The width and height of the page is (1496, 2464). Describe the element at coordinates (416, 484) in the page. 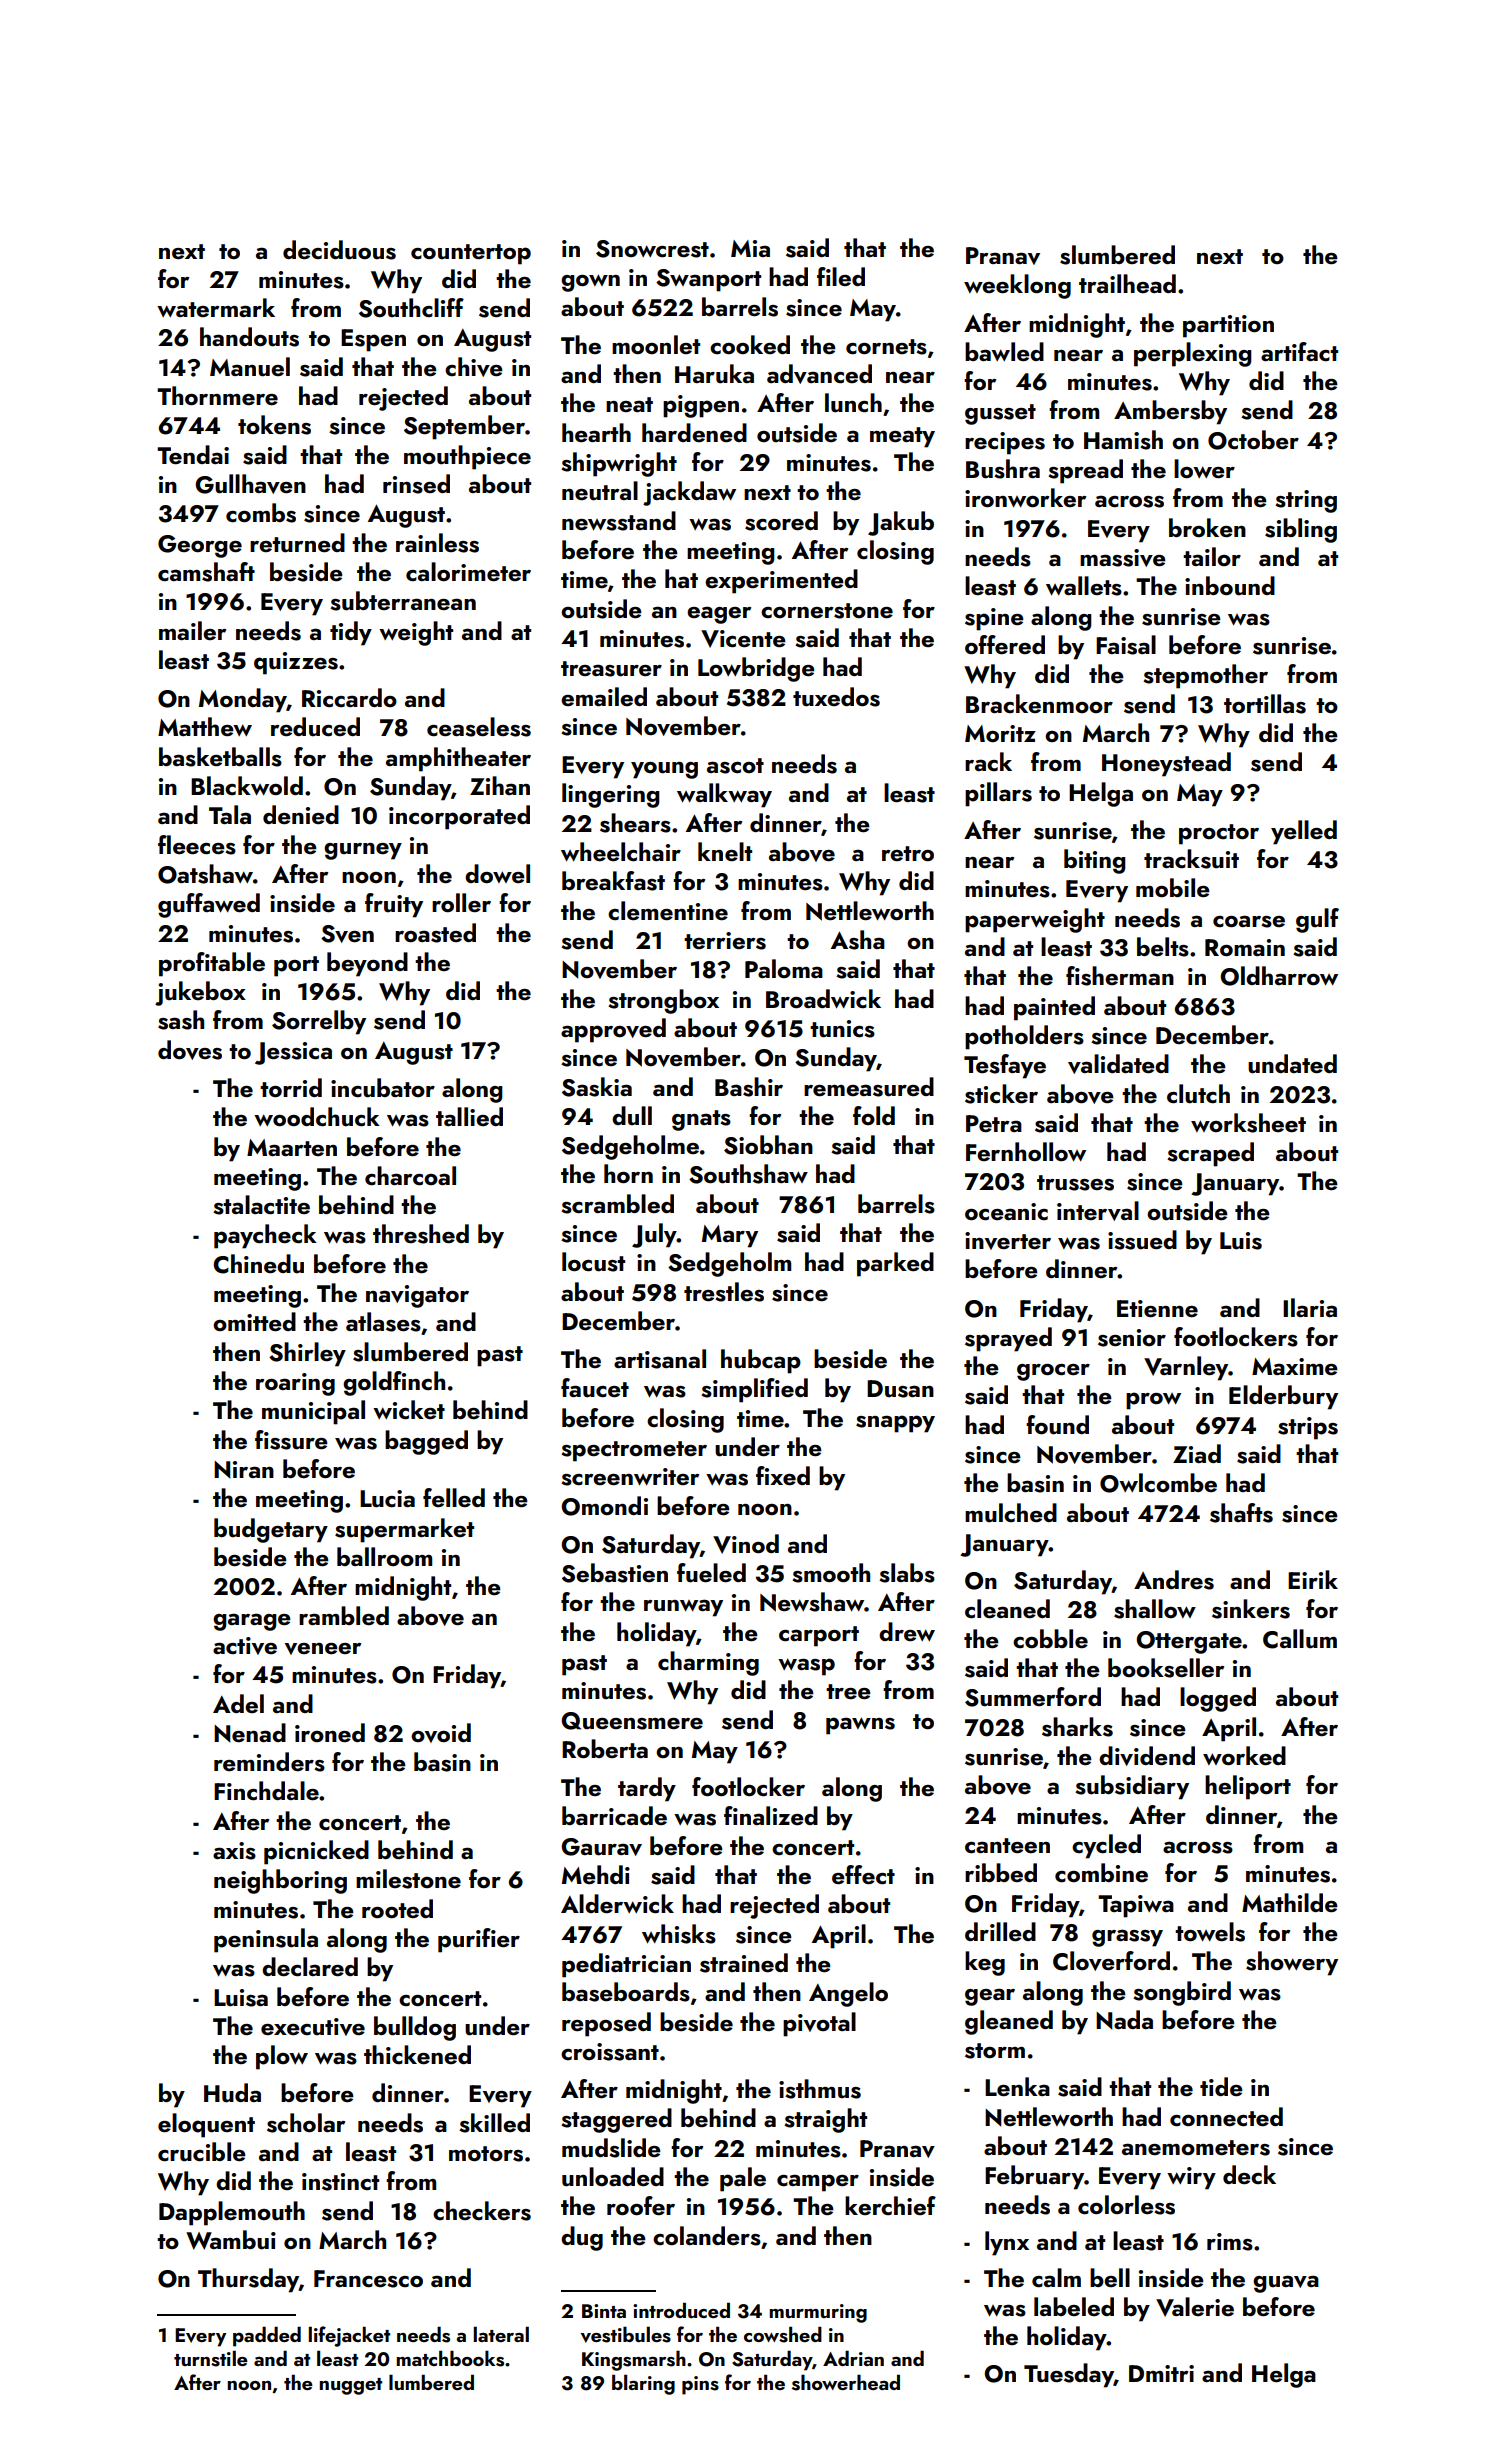

I see `rinsed` at that location.
